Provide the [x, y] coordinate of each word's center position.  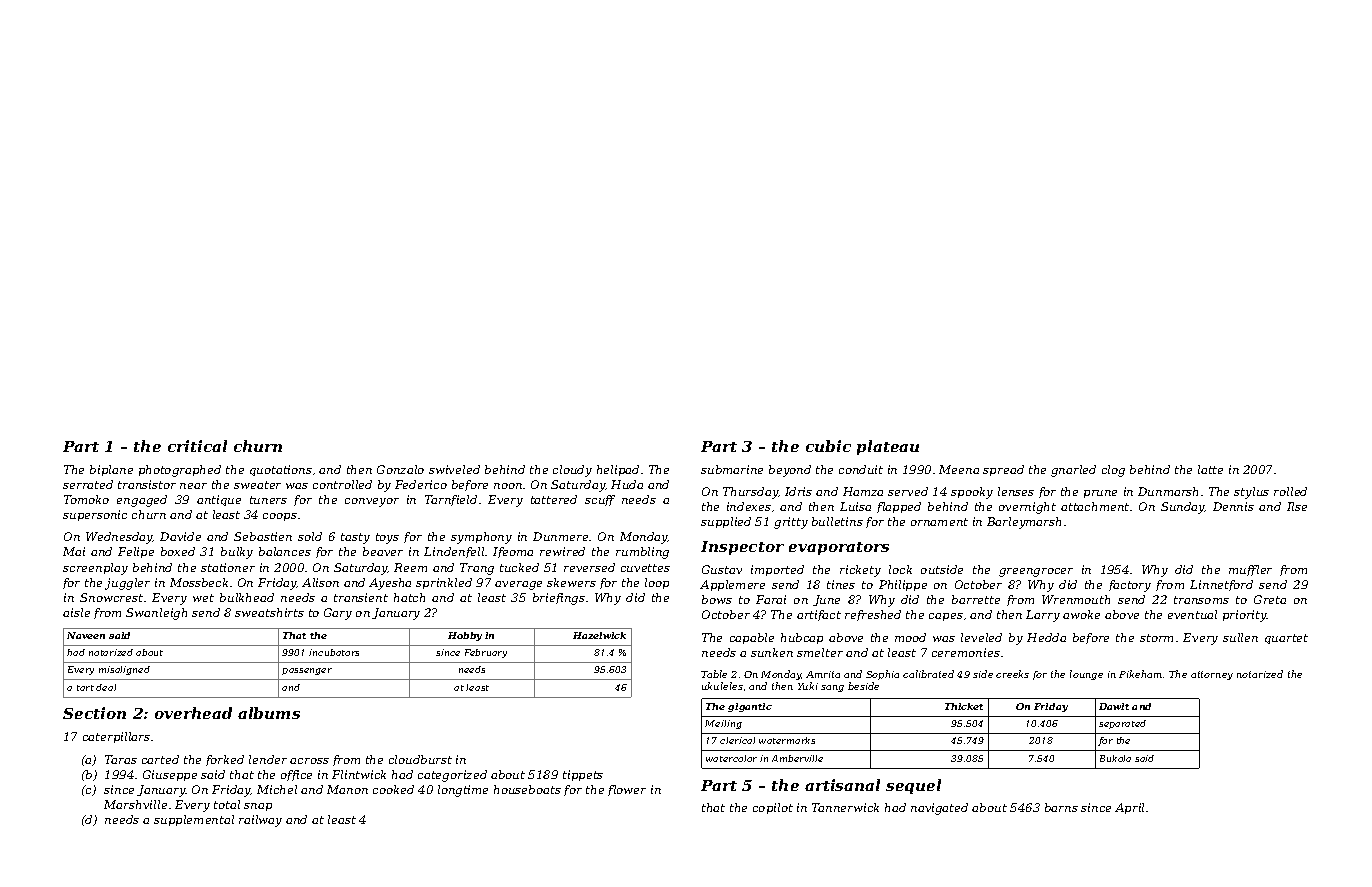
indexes [749, 506]
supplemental [194, 820]
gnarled [1073, 471]
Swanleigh [156, 614]
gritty [791, 523]
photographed [180, 471]
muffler [1250, 570]
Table [714, 674]
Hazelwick [599, 635]
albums [269, 713]
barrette [976, 599]
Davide [180, 536]
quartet [1286, 639]
